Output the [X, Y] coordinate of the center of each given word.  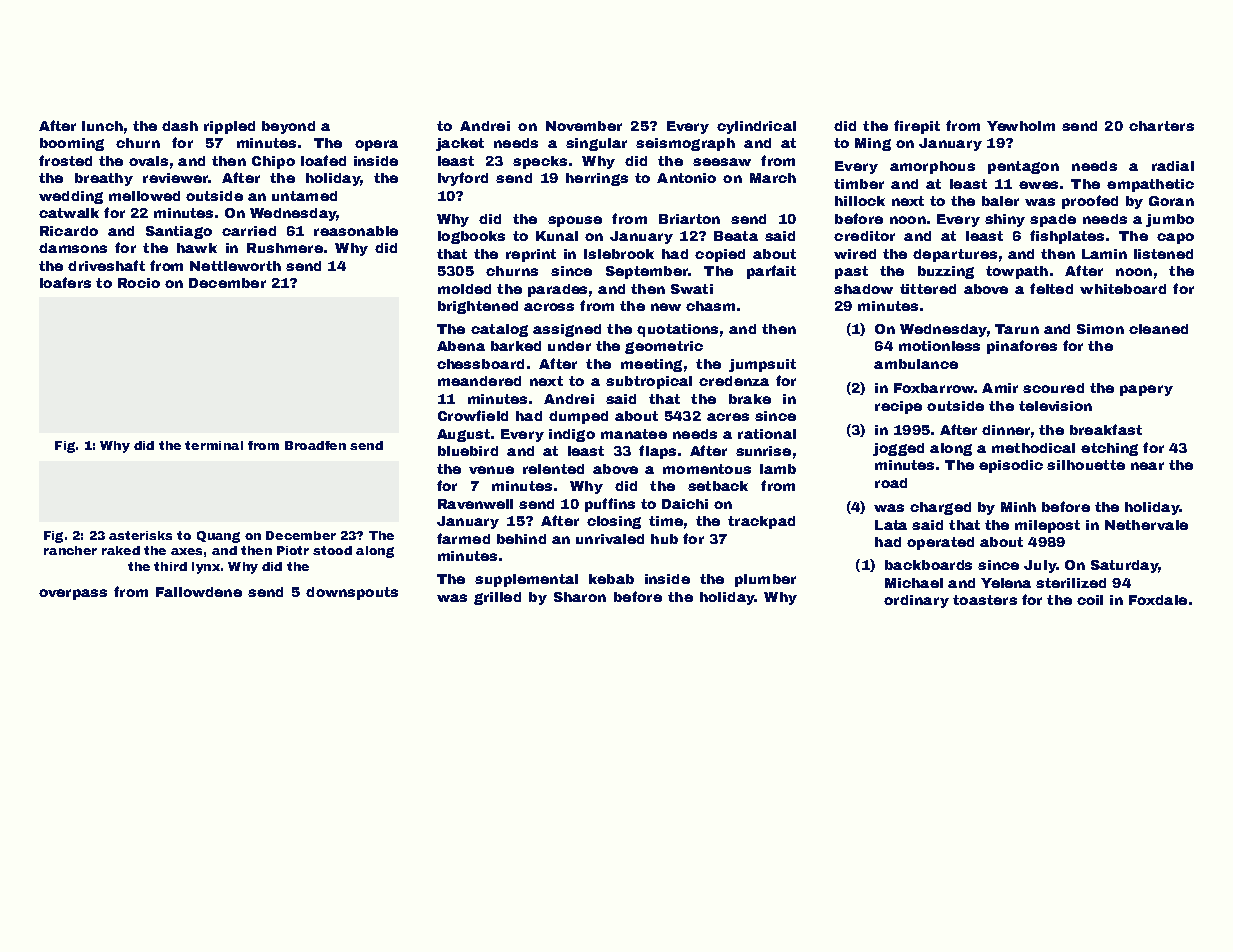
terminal [214, 445]
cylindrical [756, 127]
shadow [863, 289]
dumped [578, 417]
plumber [765, 580]
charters [1161, 126]
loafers [65, 282]
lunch [102, 126]
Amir [1000, 388]
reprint [531, 255]
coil [1090, 600]
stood [332, 550]
